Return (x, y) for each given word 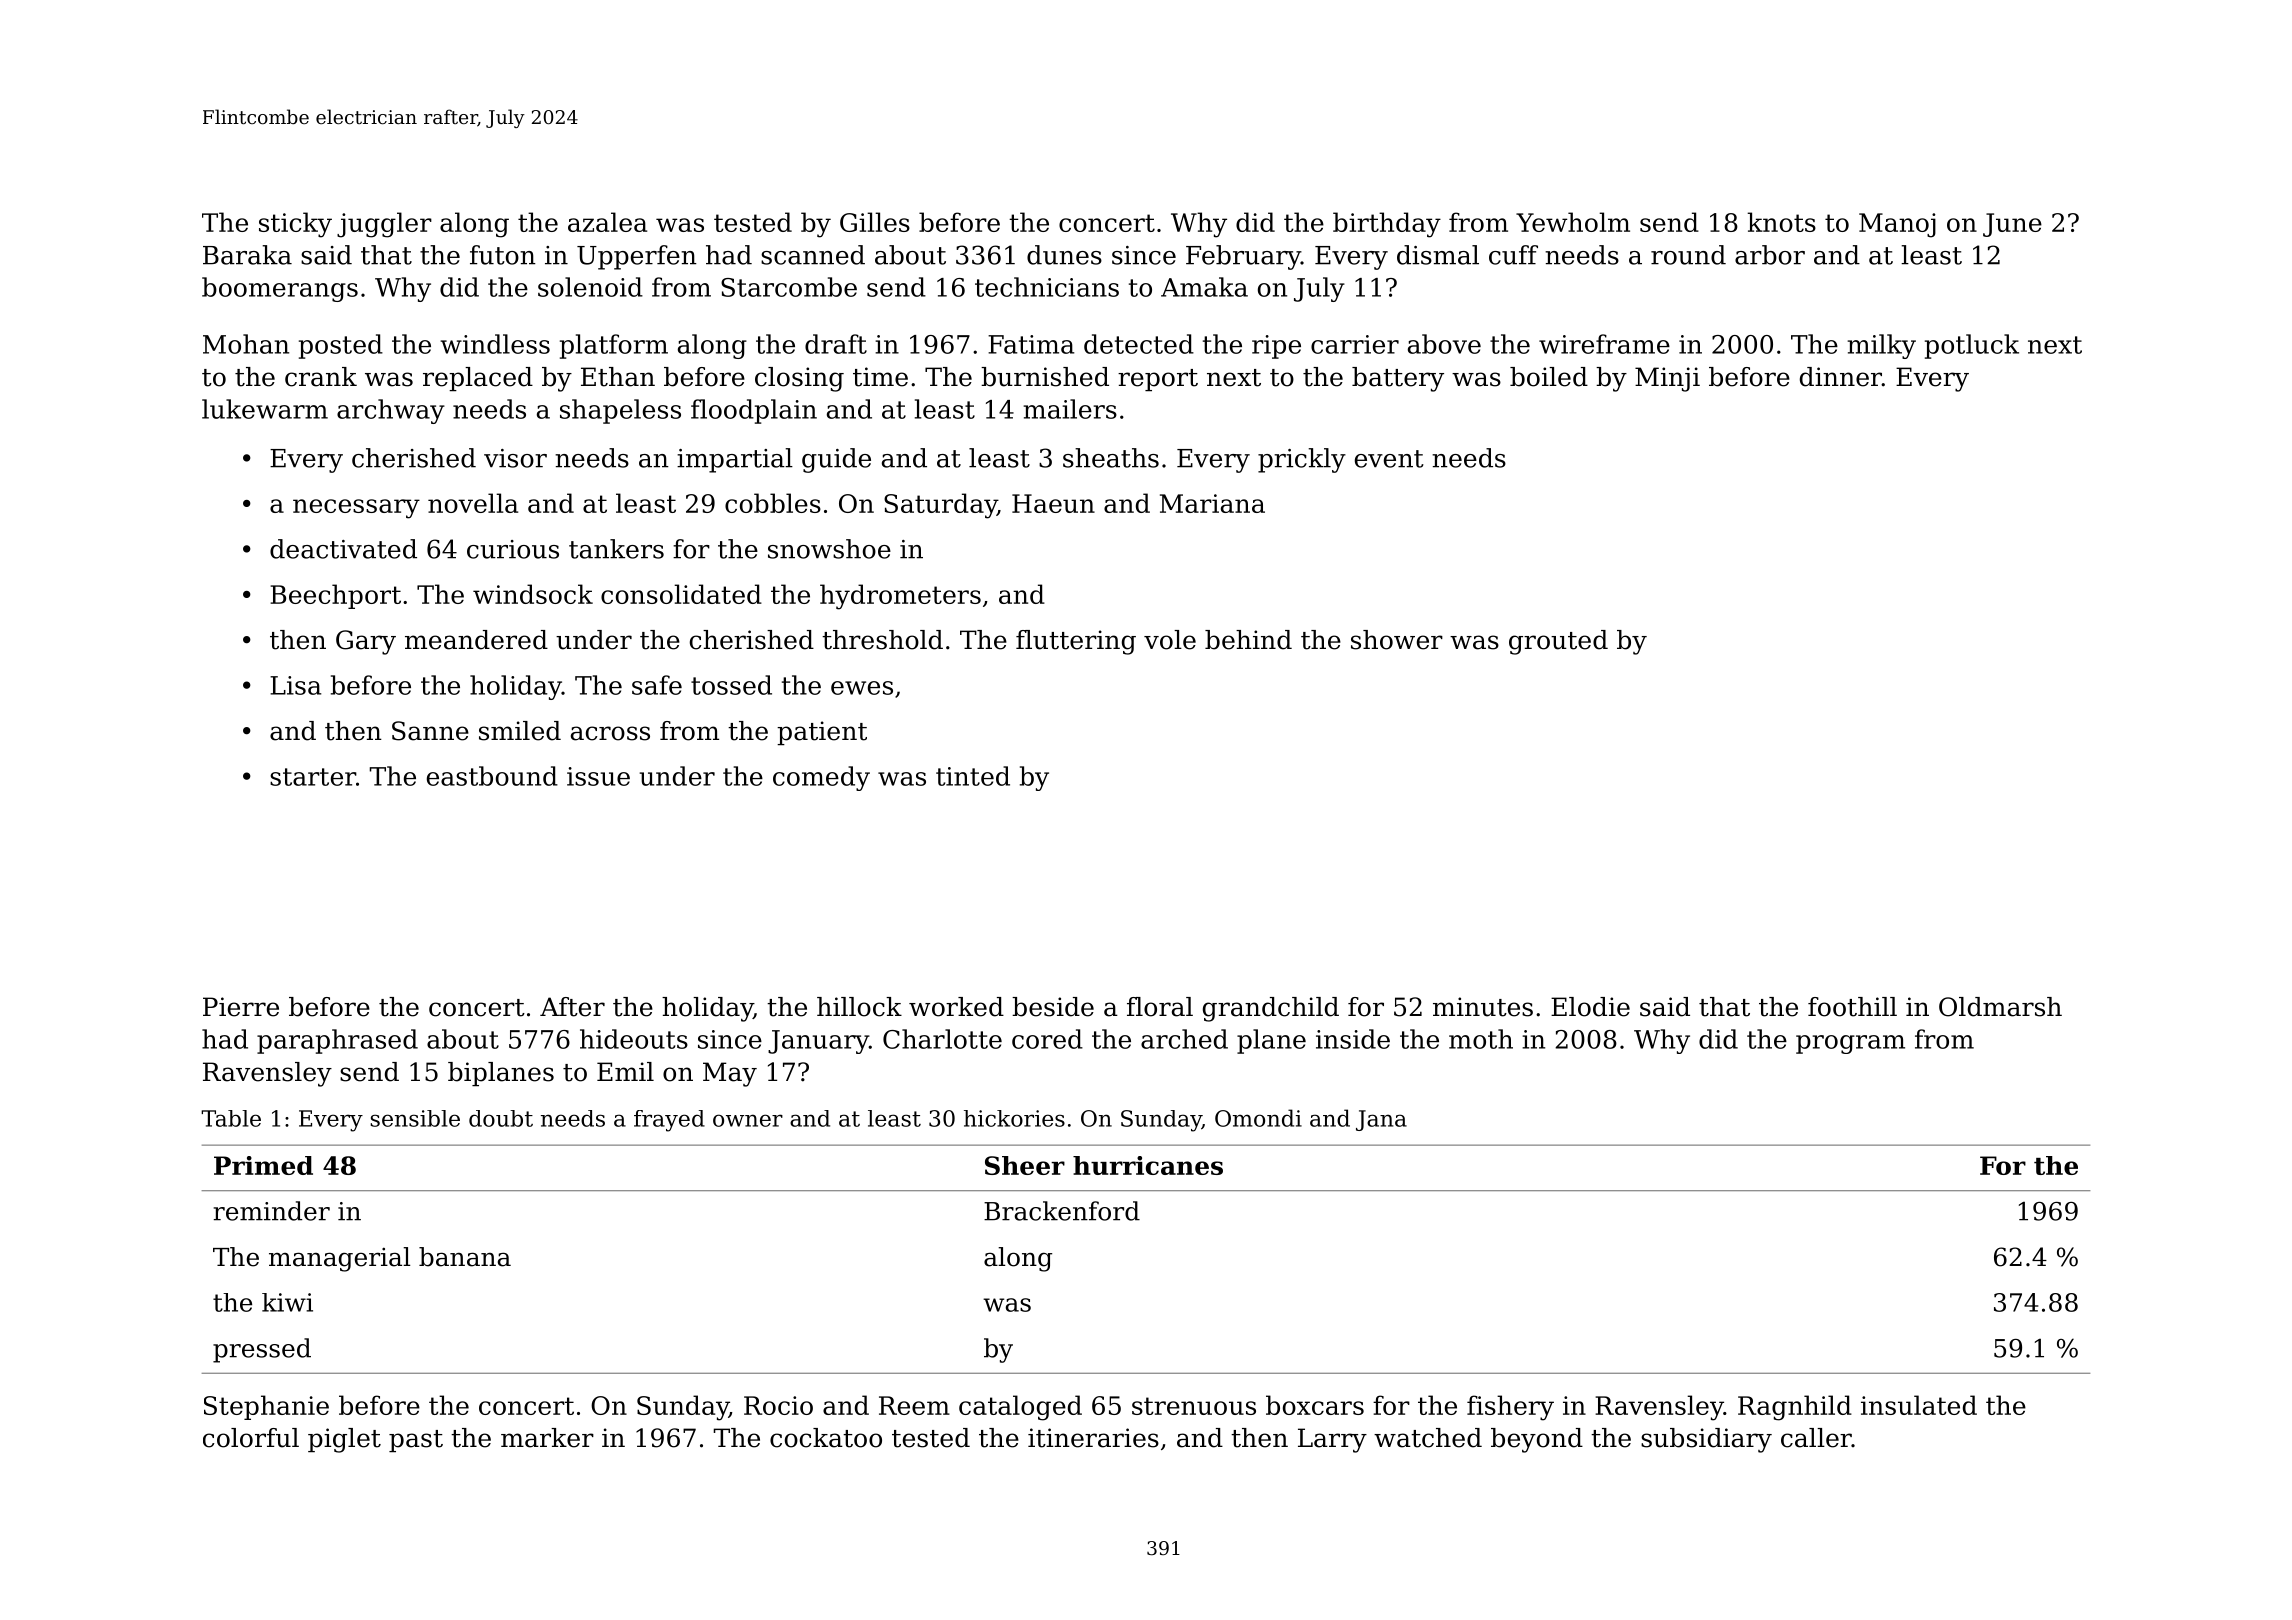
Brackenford (1062, 1211)
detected (1139, 344)
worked (956, 1007)
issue (598, 776)
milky (1882, 346)
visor (515, 458)
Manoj (1897, 225)
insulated (1919, 1405)
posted (341, 346)
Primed (263, 1165)
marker (547, 1438)
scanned (813, 255)
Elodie (1590, 1007)
